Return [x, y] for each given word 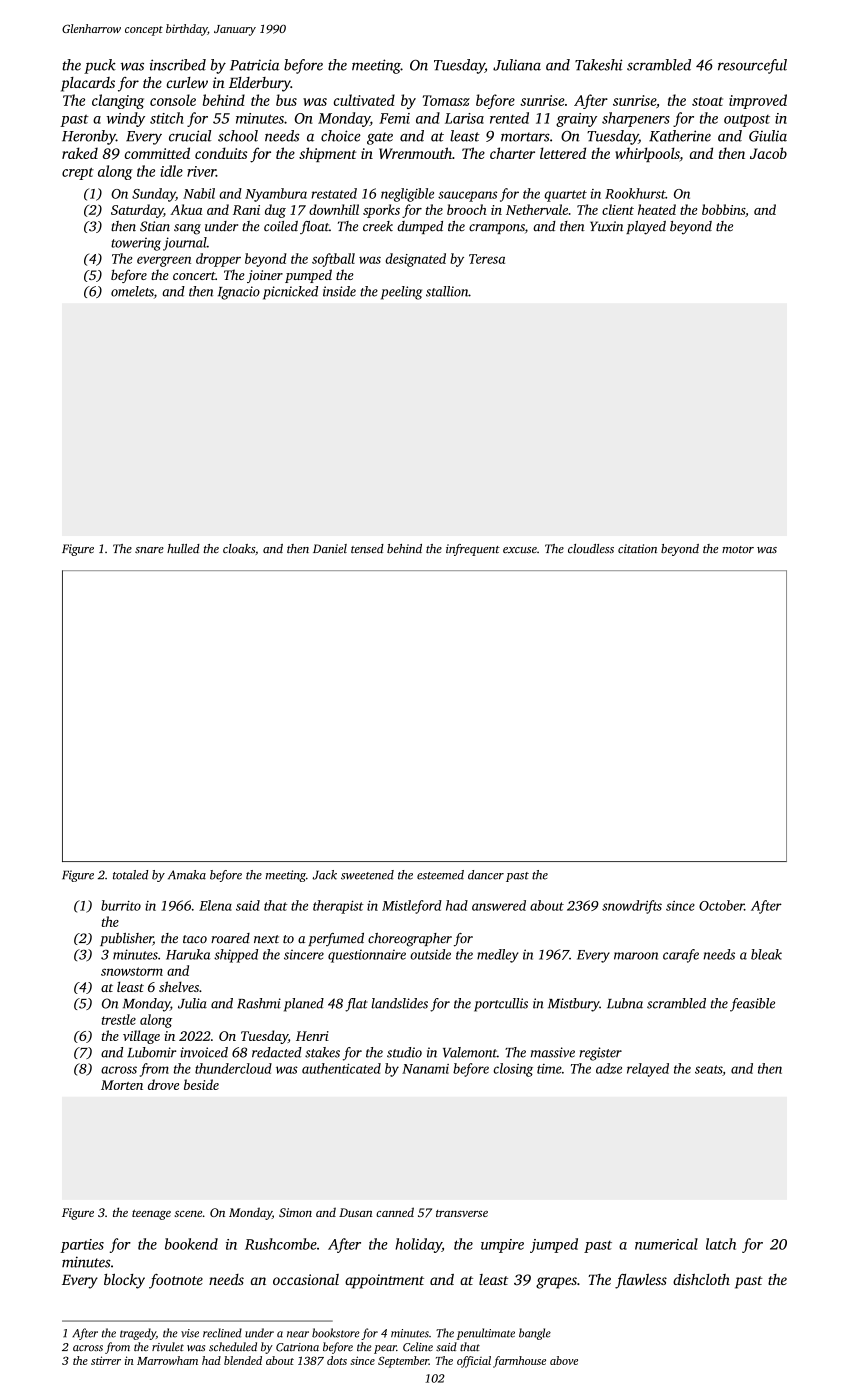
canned [395, 1212]
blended [243, 1360]
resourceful [752, 66]
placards [88, 84]
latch [721, 1244]
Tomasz [446, 100]
